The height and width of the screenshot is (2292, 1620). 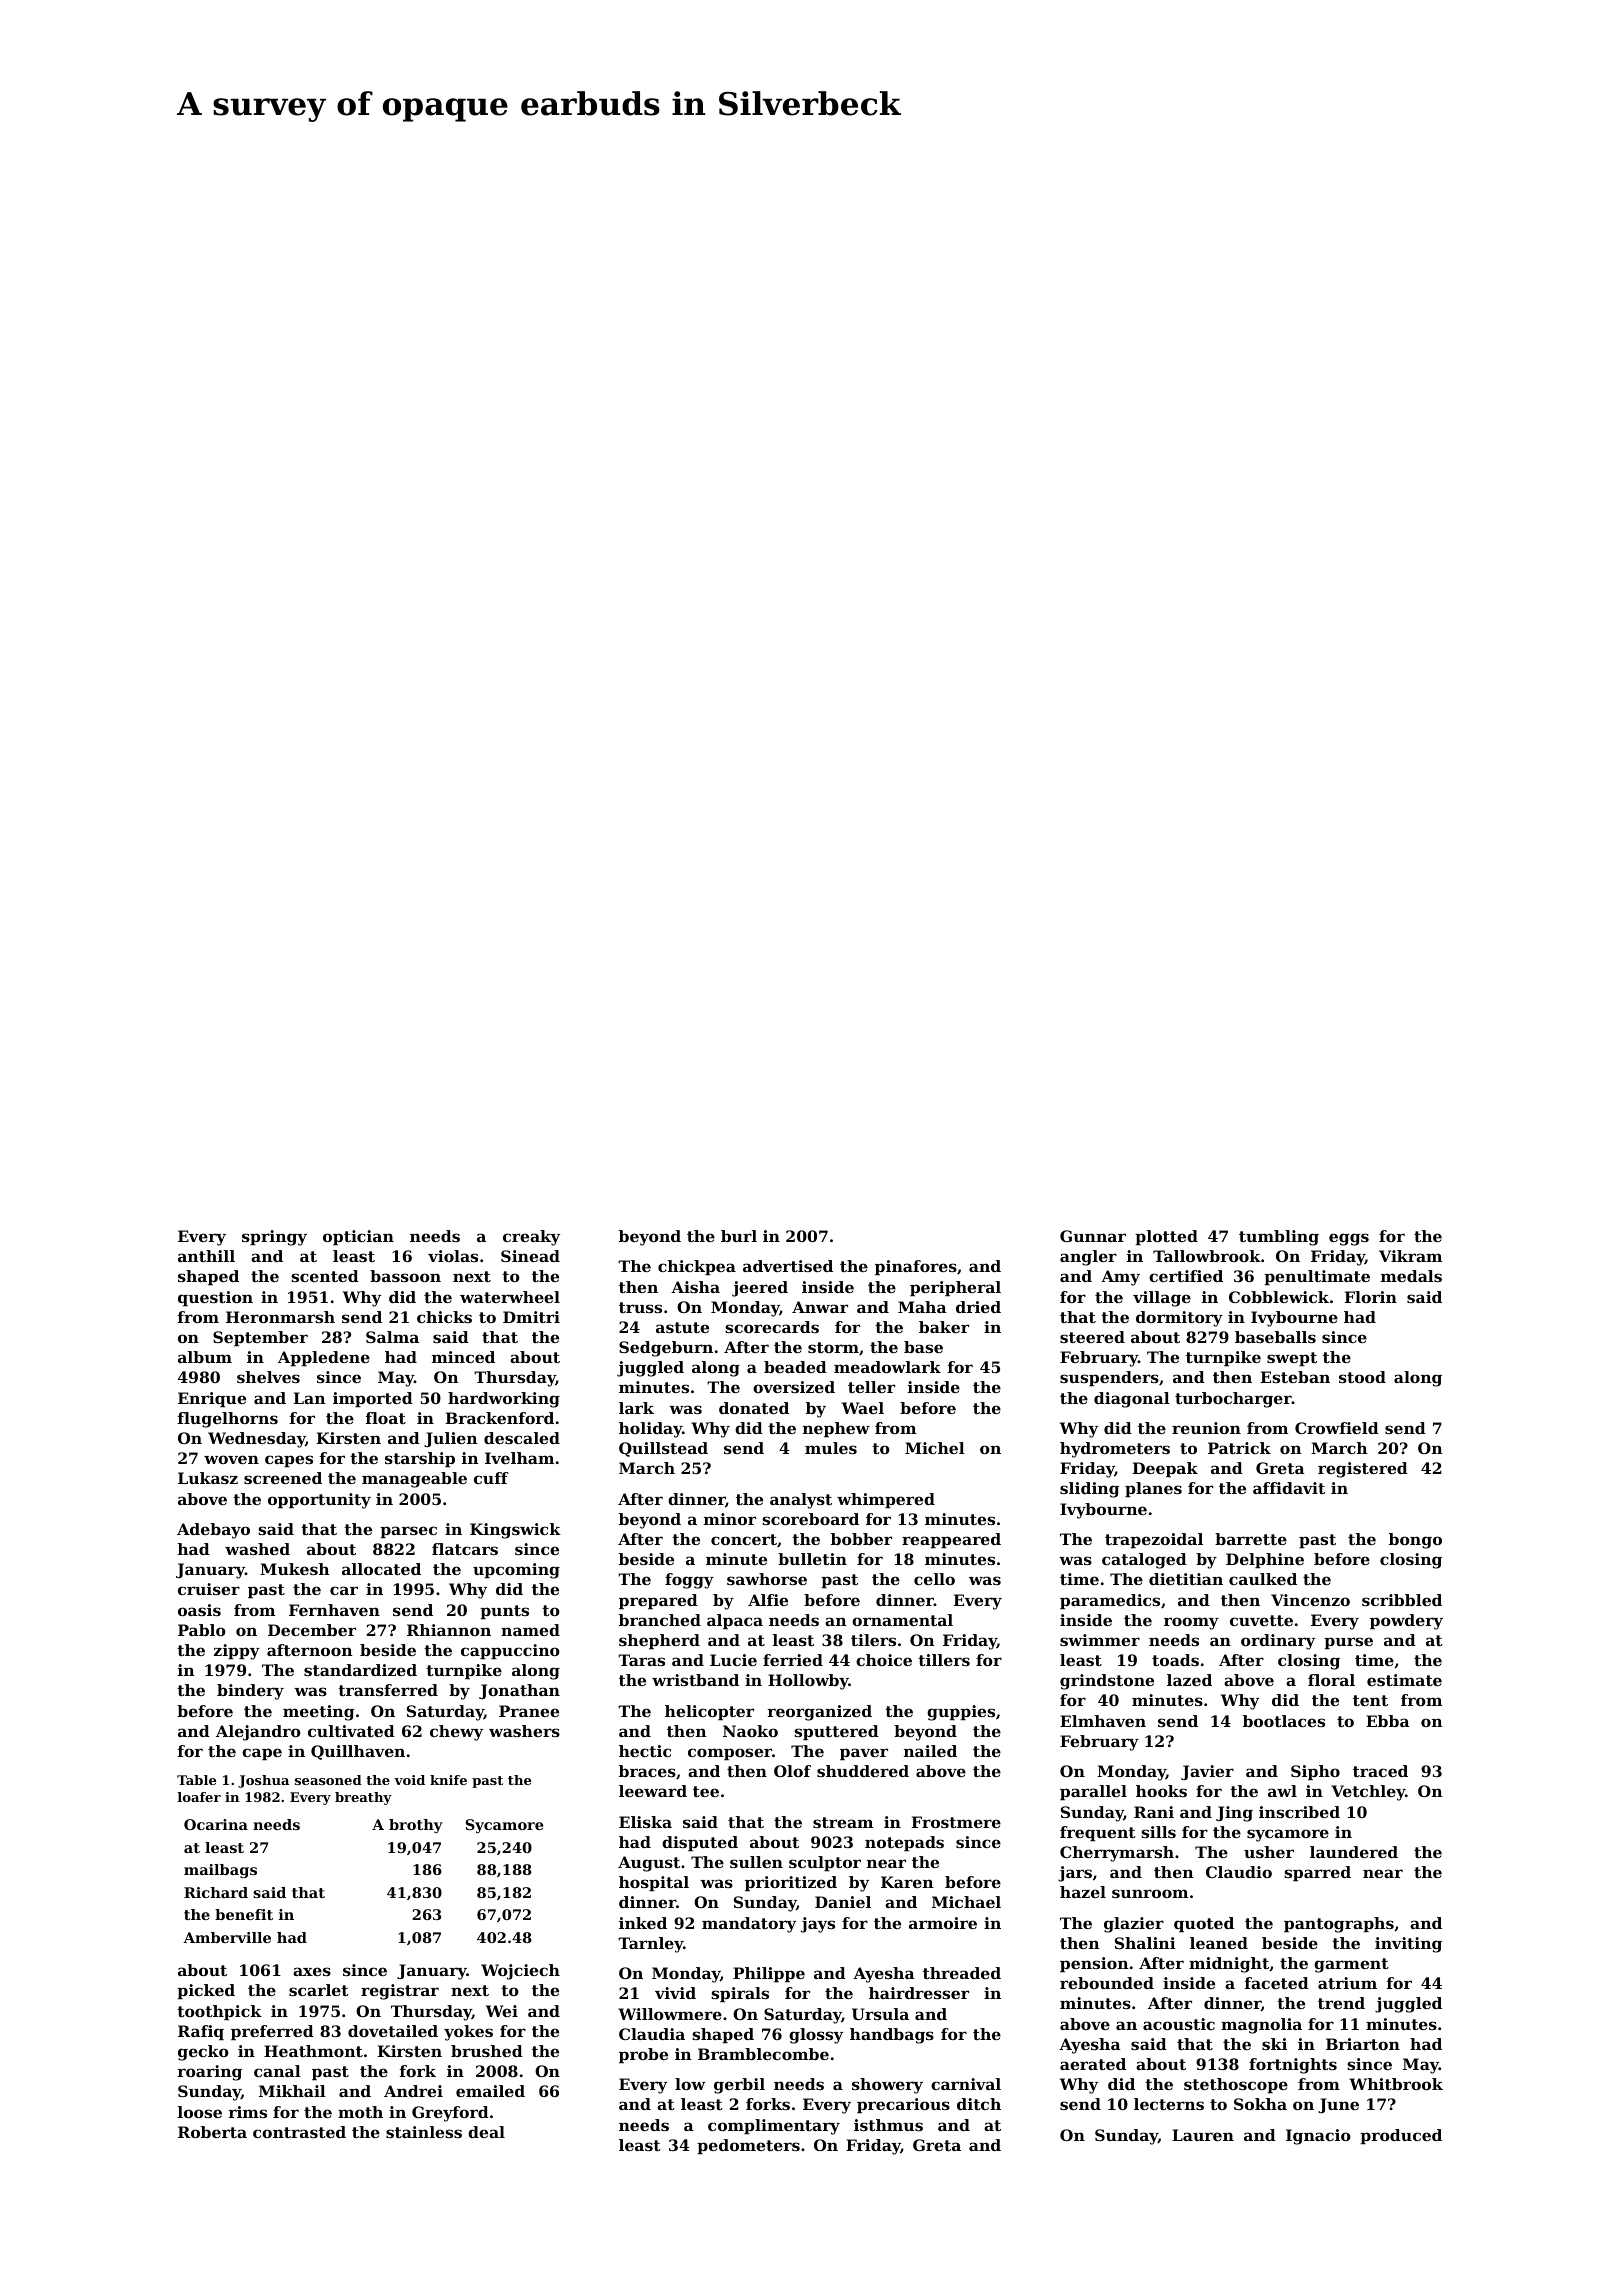 What do you see at coordinates (944, 1660) in the screenshot?
I see `tillers` at bounding box center [944, 1660].
